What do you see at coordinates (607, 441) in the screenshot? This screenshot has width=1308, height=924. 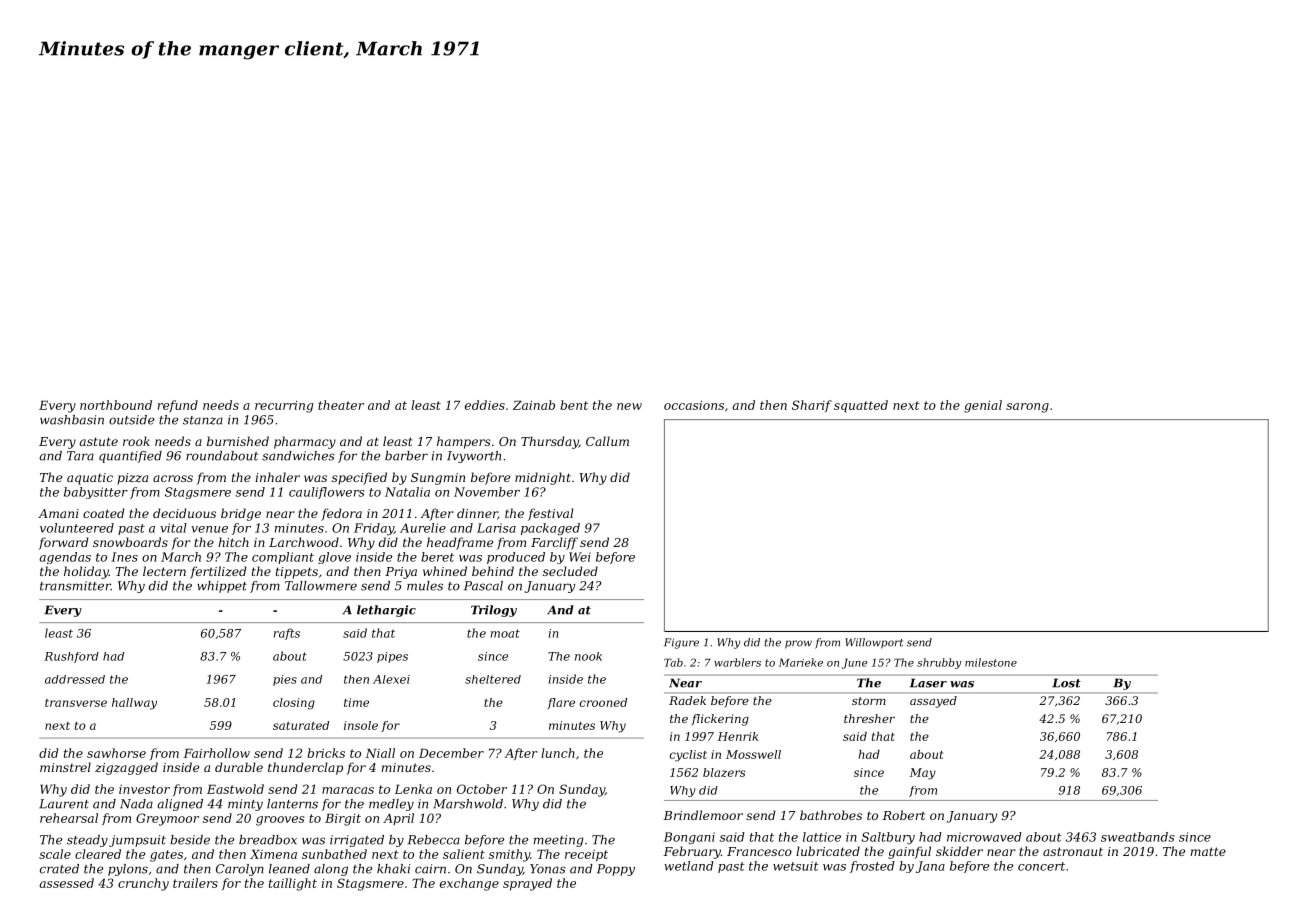 I see `Callum` at bounding box center [607, 441].
